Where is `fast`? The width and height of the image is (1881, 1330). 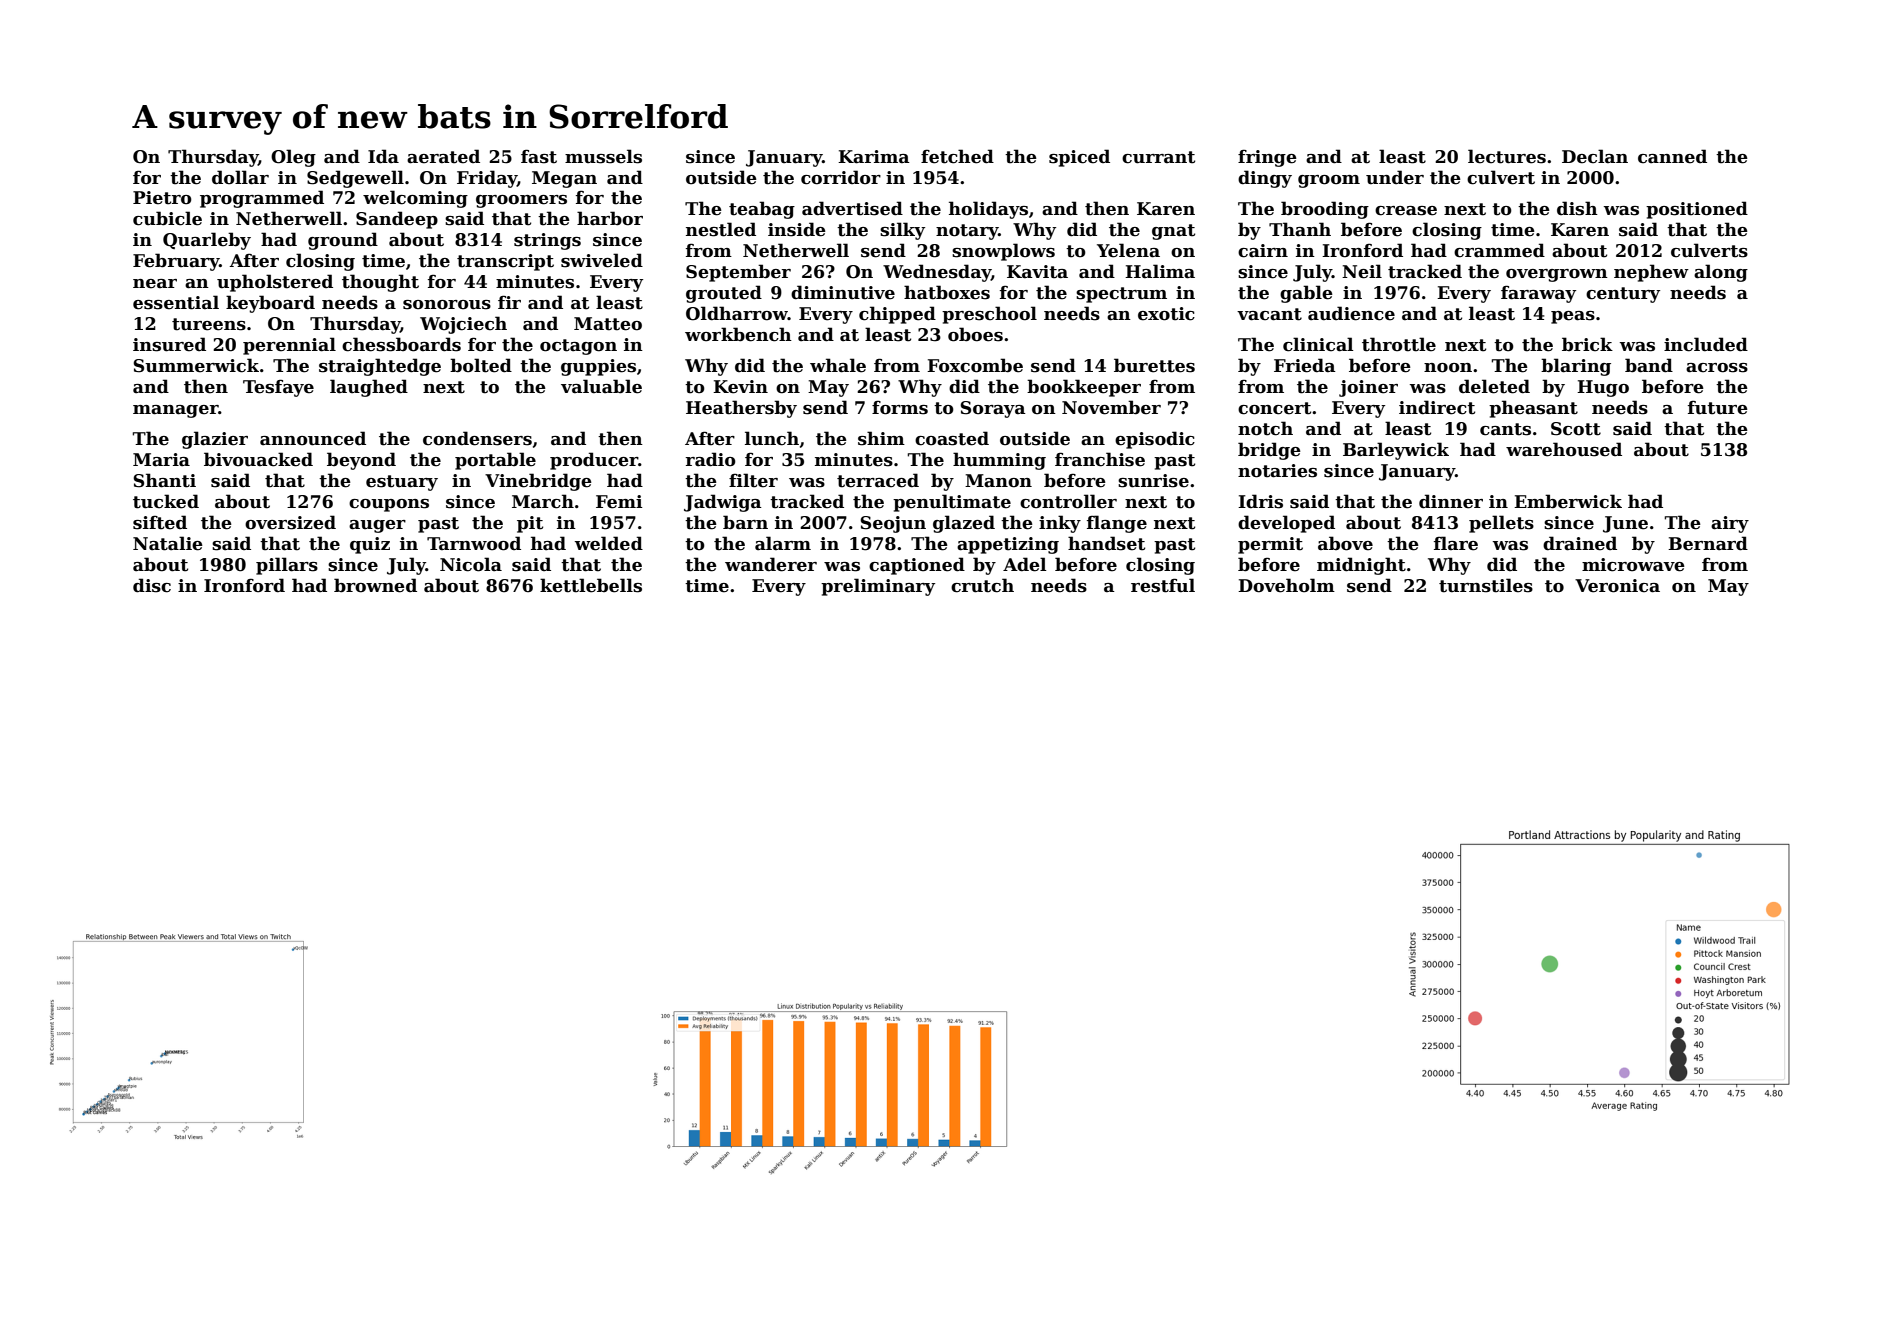
fast is located at coordinates (539, 156).
